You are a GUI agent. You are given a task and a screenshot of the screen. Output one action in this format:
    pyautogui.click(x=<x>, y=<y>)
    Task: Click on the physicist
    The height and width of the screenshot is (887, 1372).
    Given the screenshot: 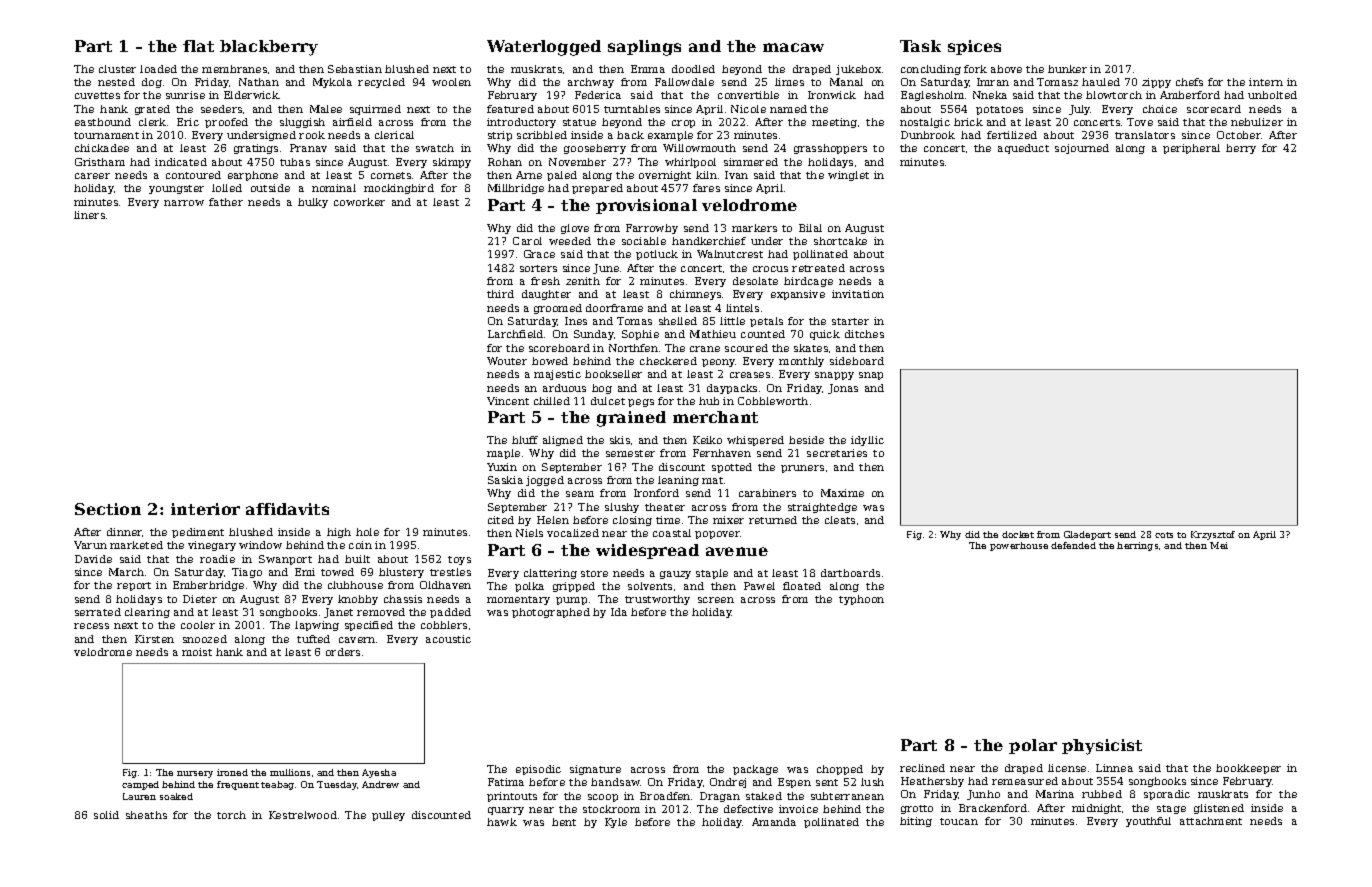 What is the action you would take?
    pyautogui.click(x=1102, y=747)
